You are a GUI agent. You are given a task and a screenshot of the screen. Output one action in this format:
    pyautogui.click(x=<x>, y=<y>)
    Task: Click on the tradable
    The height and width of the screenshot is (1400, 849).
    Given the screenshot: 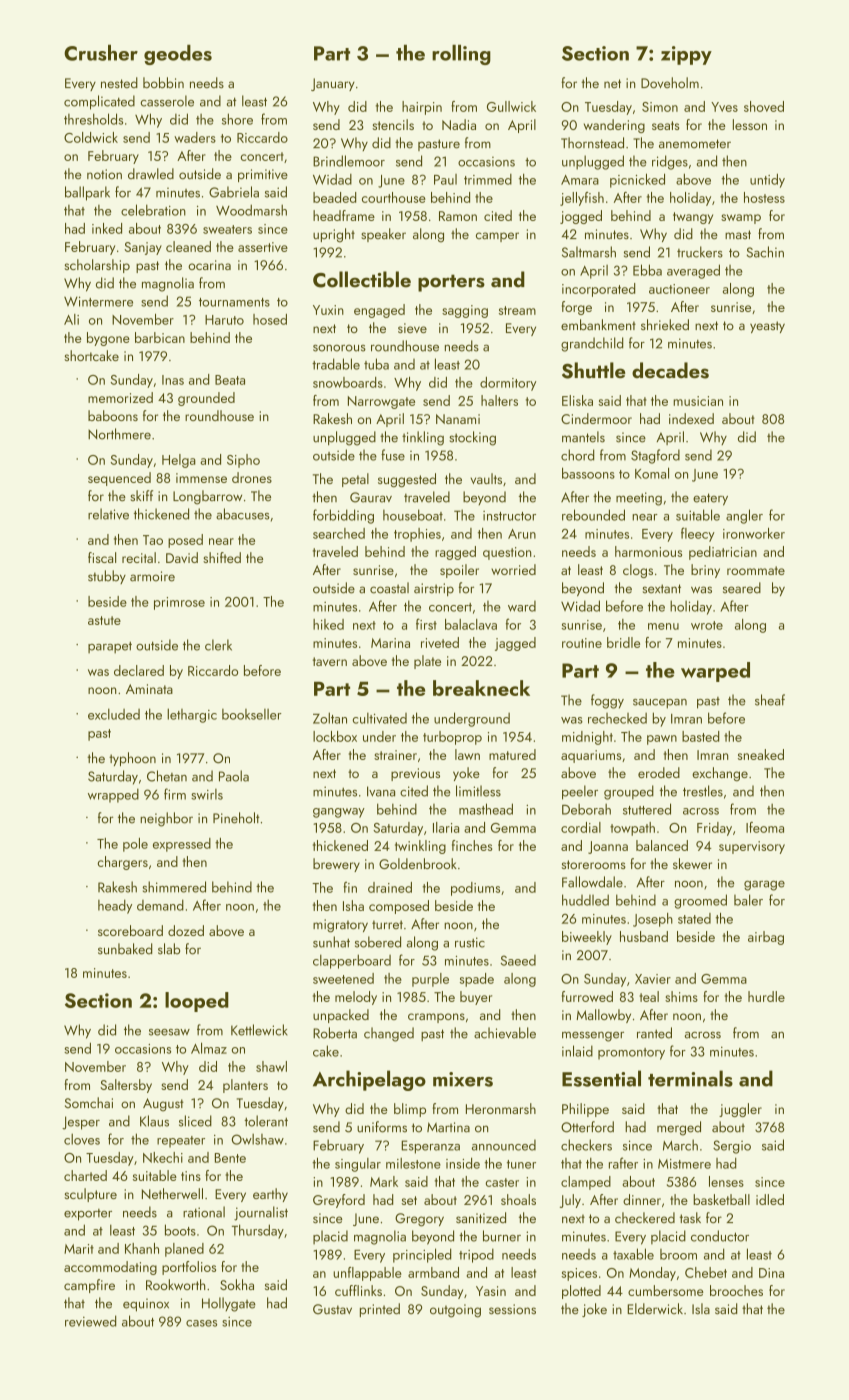 What is the action you would take?
    pyautogui.click(x=336, y=364)
